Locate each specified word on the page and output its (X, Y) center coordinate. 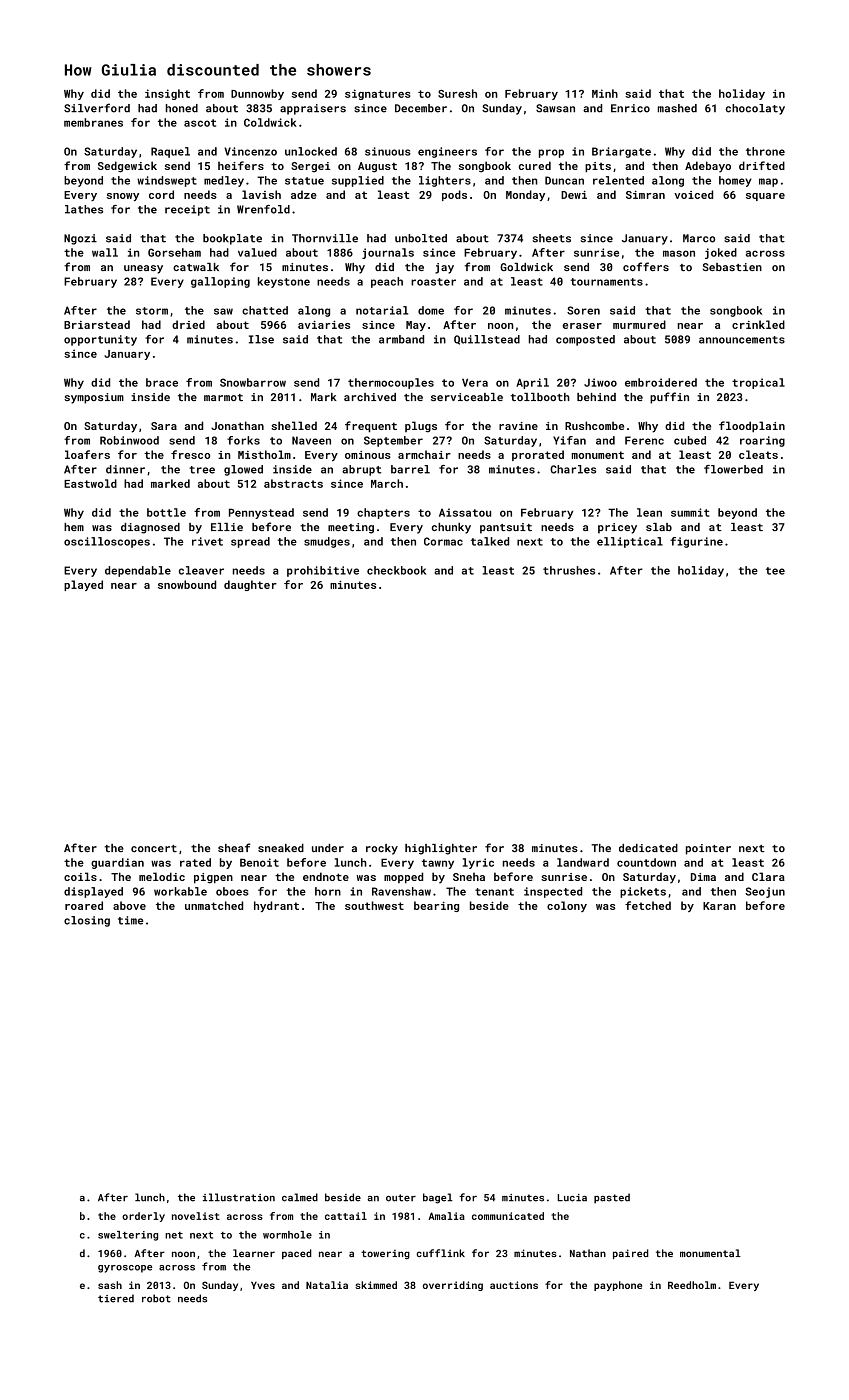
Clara (768, 876)
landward (583, 862)
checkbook (396, 570)
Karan (719, 906)
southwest (374, 905)
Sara (164, 426)
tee (775, 571)
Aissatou (465, 512)
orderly (143, 1217)
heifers (241, 165)
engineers (447, 152)
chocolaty (755, 109)
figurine (696, 542)
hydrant (276, 906)
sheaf (234, 847)
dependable (138, 571)
